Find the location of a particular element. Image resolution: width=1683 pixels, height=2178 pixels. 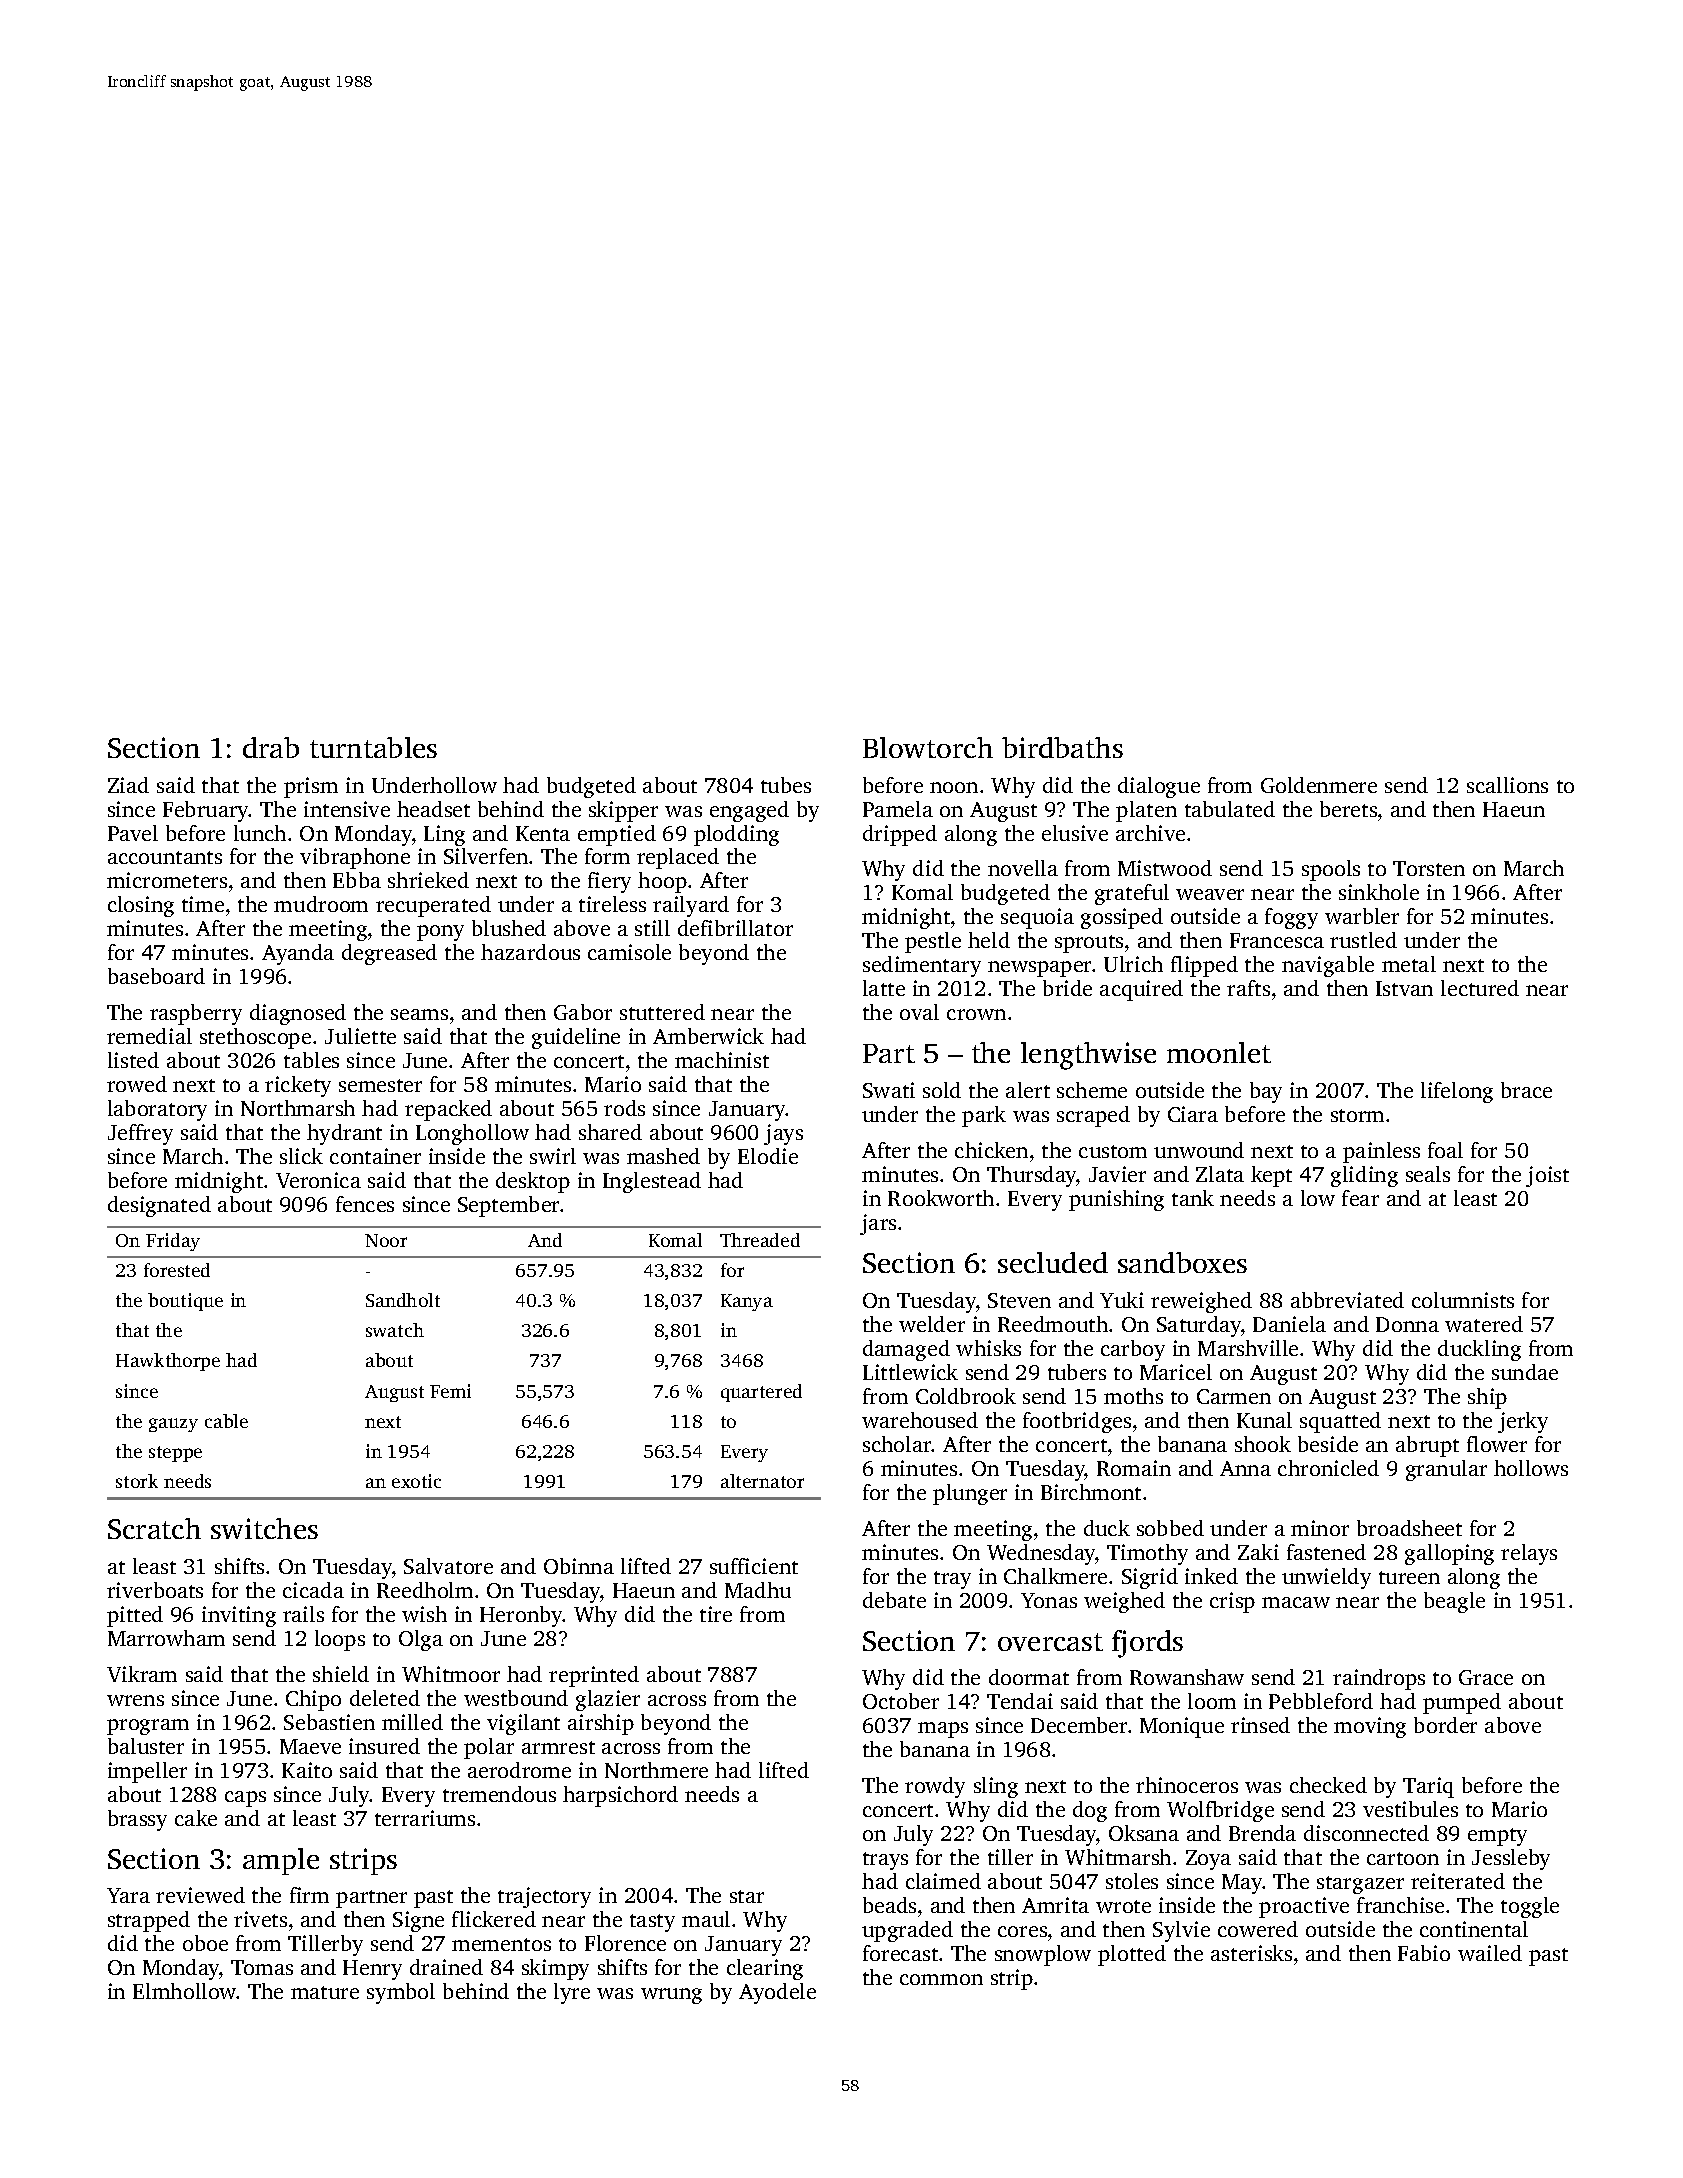

Elmhollow is located at coordinates (185, 1991).
